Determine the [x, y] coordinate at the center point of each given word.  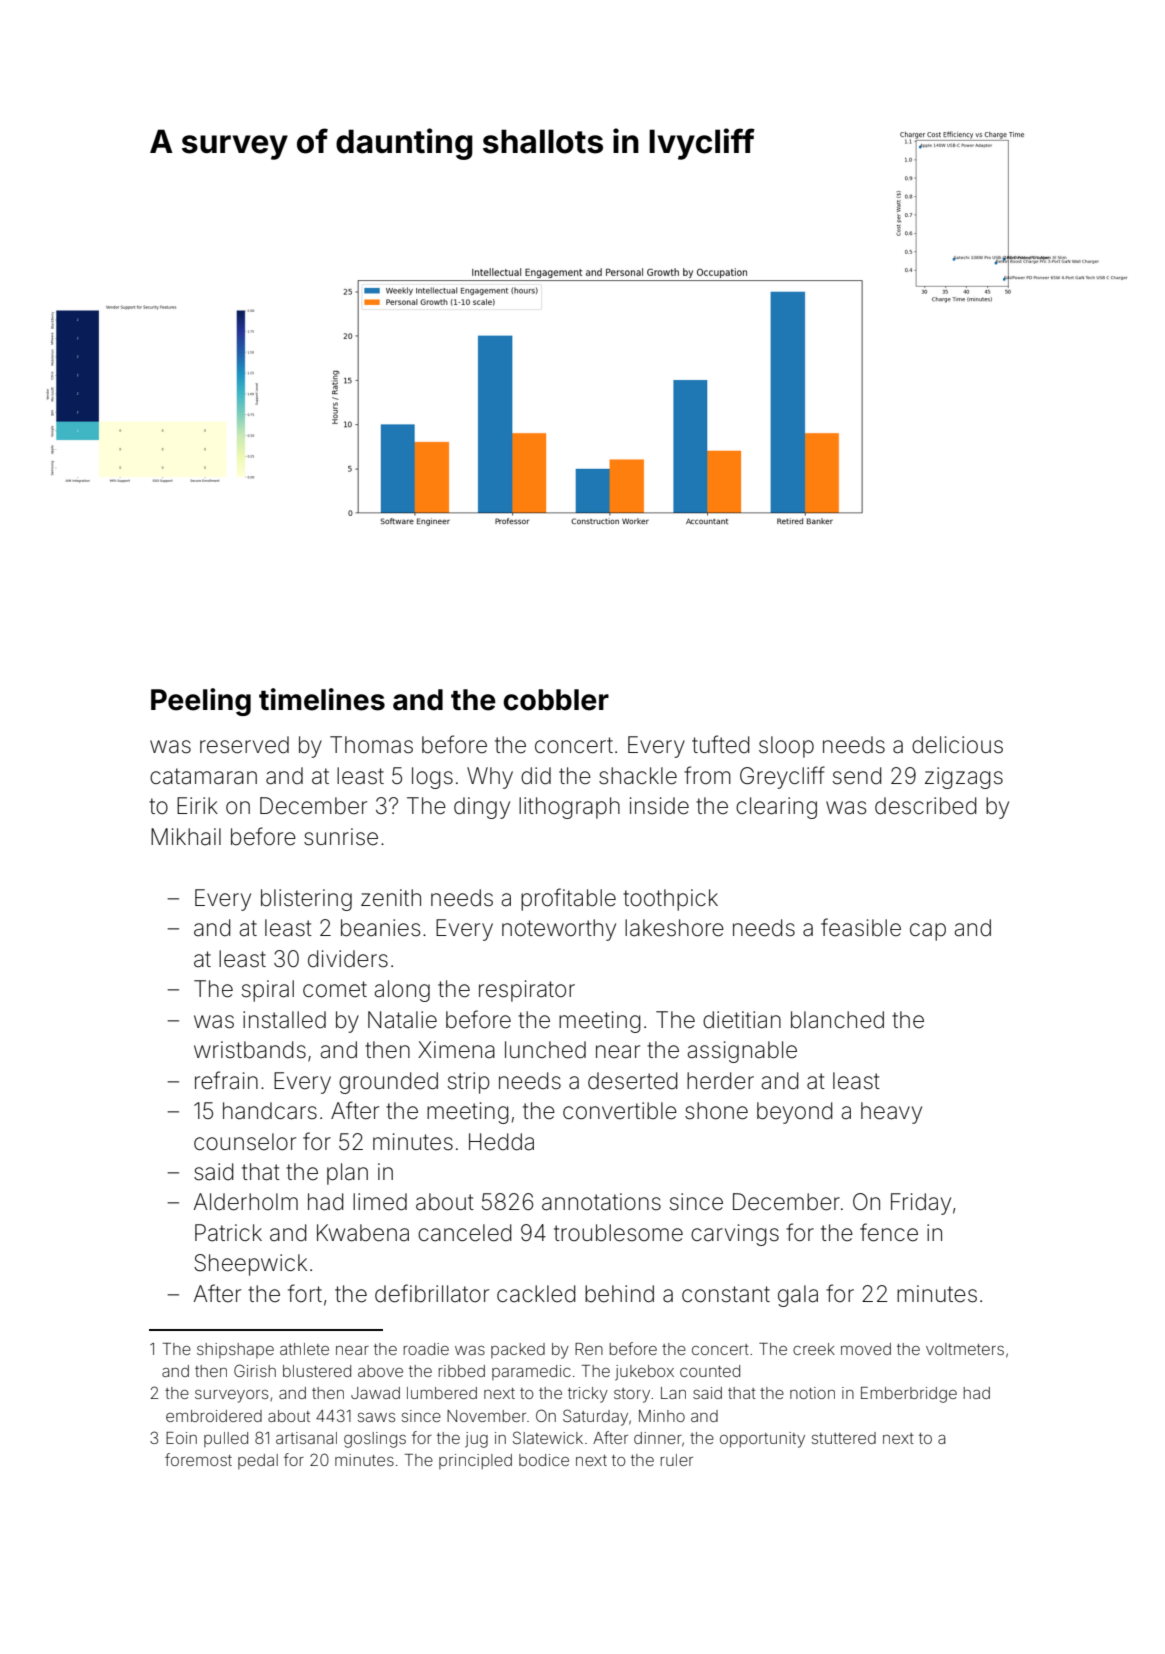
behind [619, 1294]
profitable [568, 899]
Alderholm [246, 1202]
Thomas [371, 745]
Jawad [375, 1393]
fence [889, 1232]
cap [928, 932]
